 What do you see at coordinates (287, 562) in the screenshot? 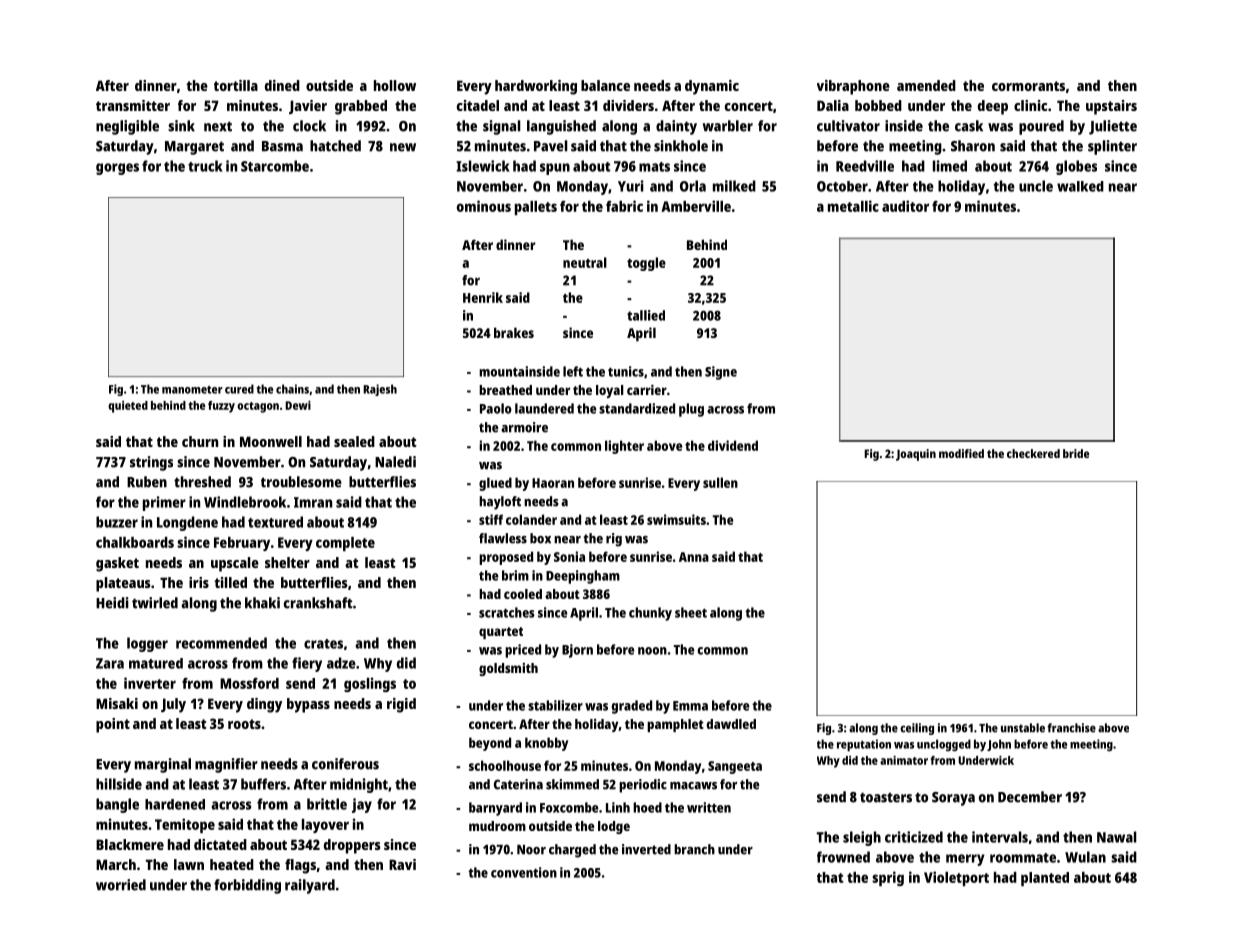
I see `shelter` at bounding box center [287, 562].
